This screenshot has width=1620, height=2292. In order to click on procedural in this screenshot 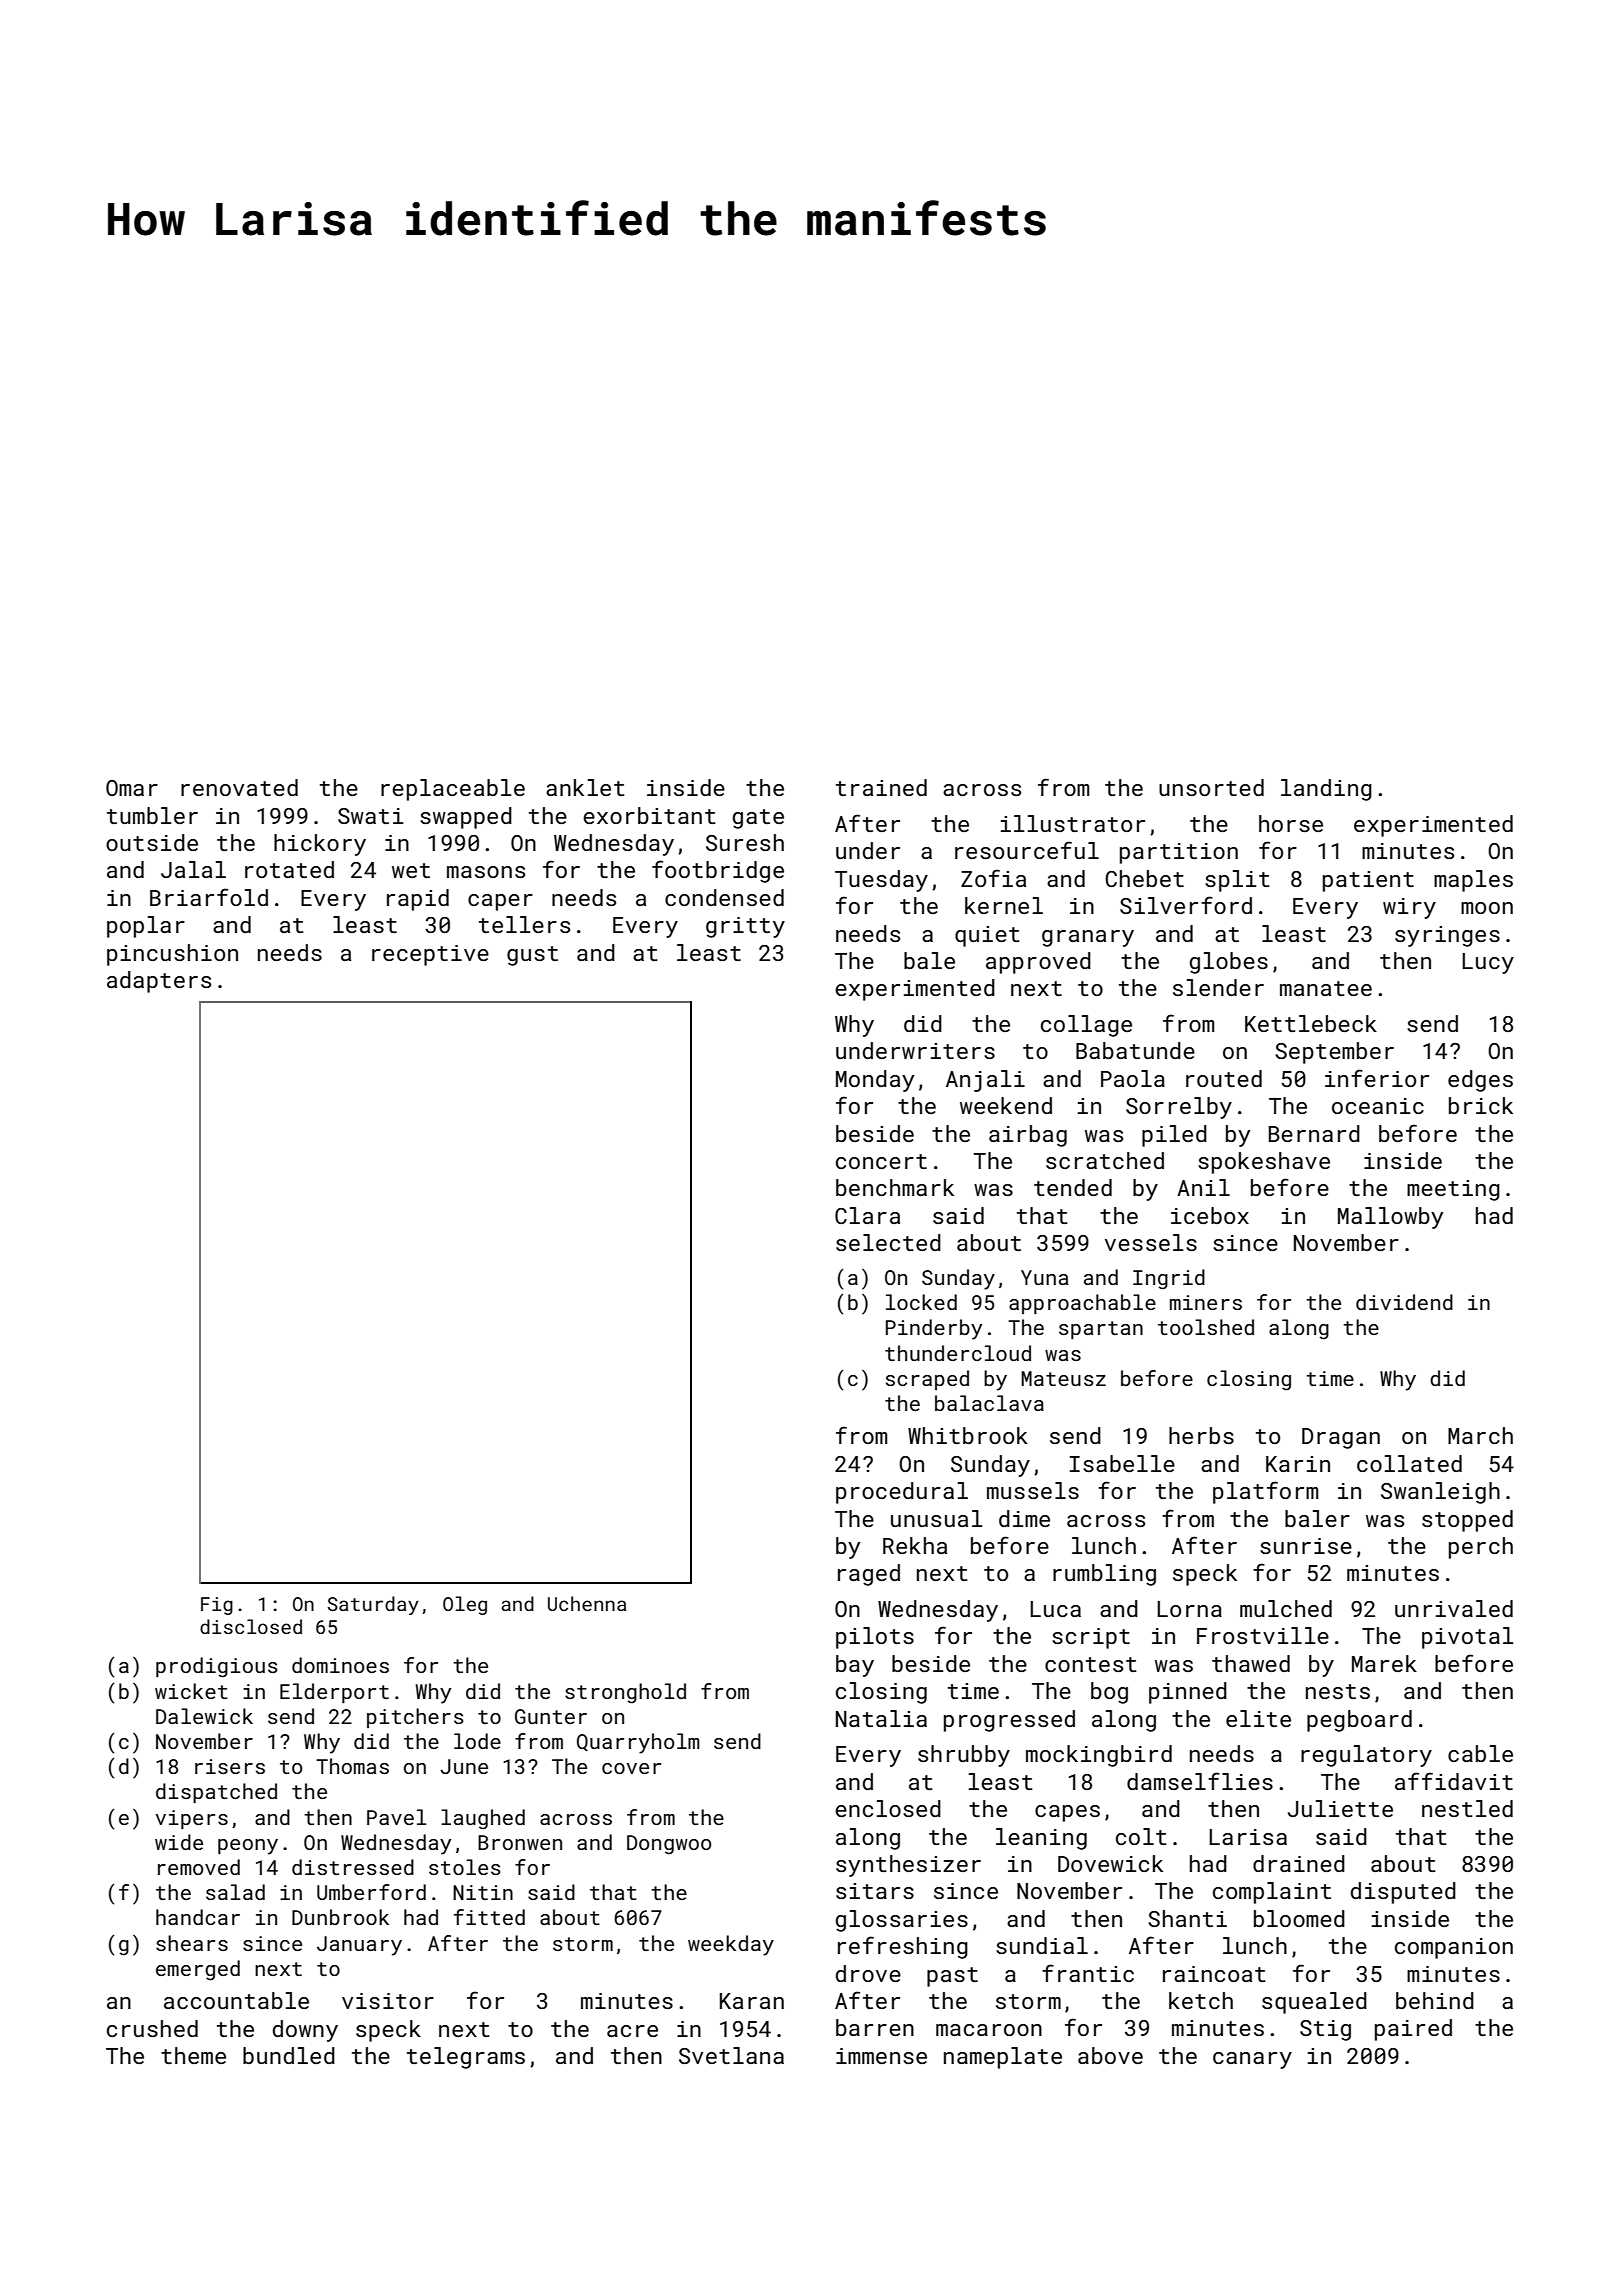, I will do `click(902, 1493)`.
